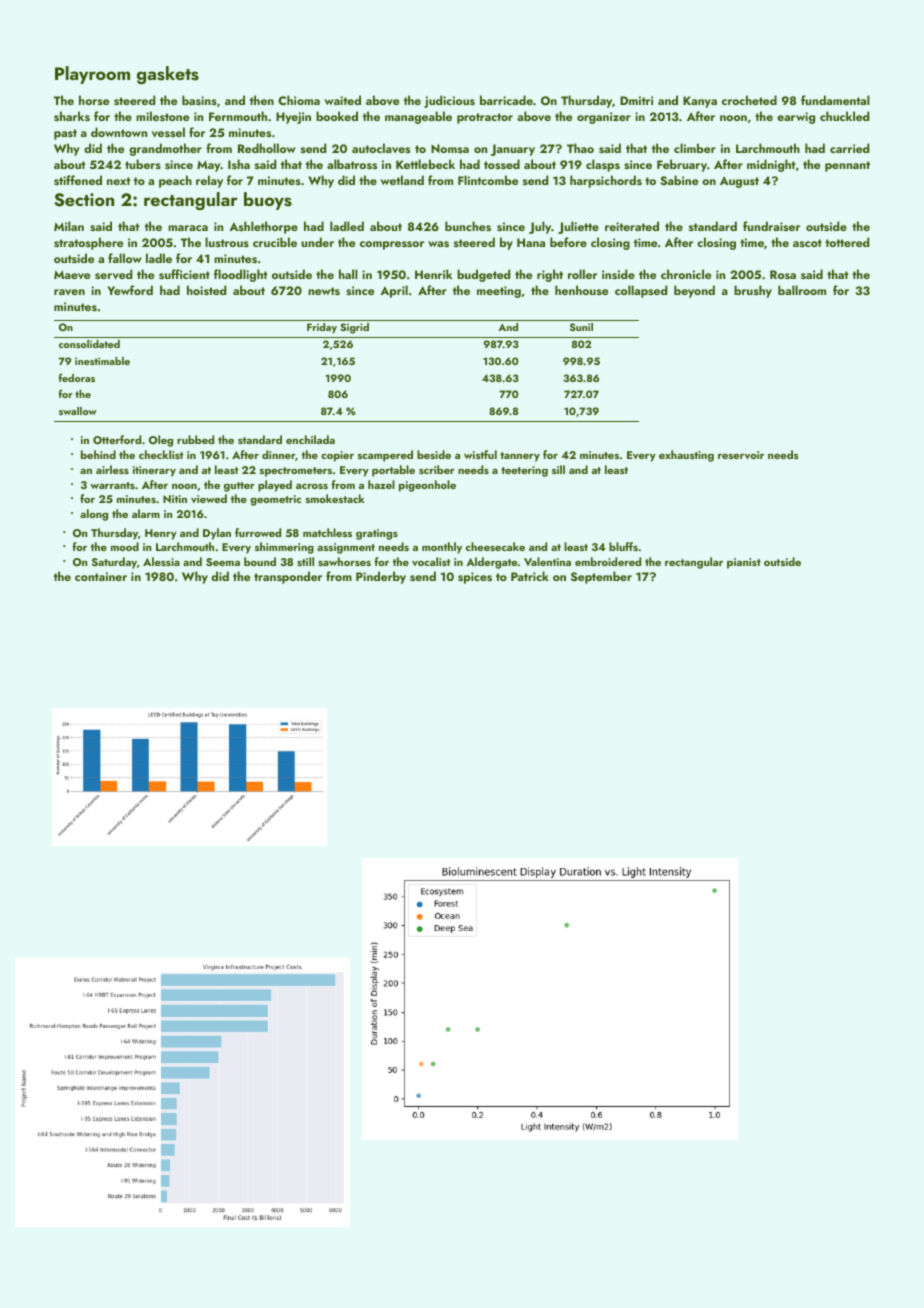 The height and width of the document is (1308, 924). I want to click on fundamental, so click(835, 100).
